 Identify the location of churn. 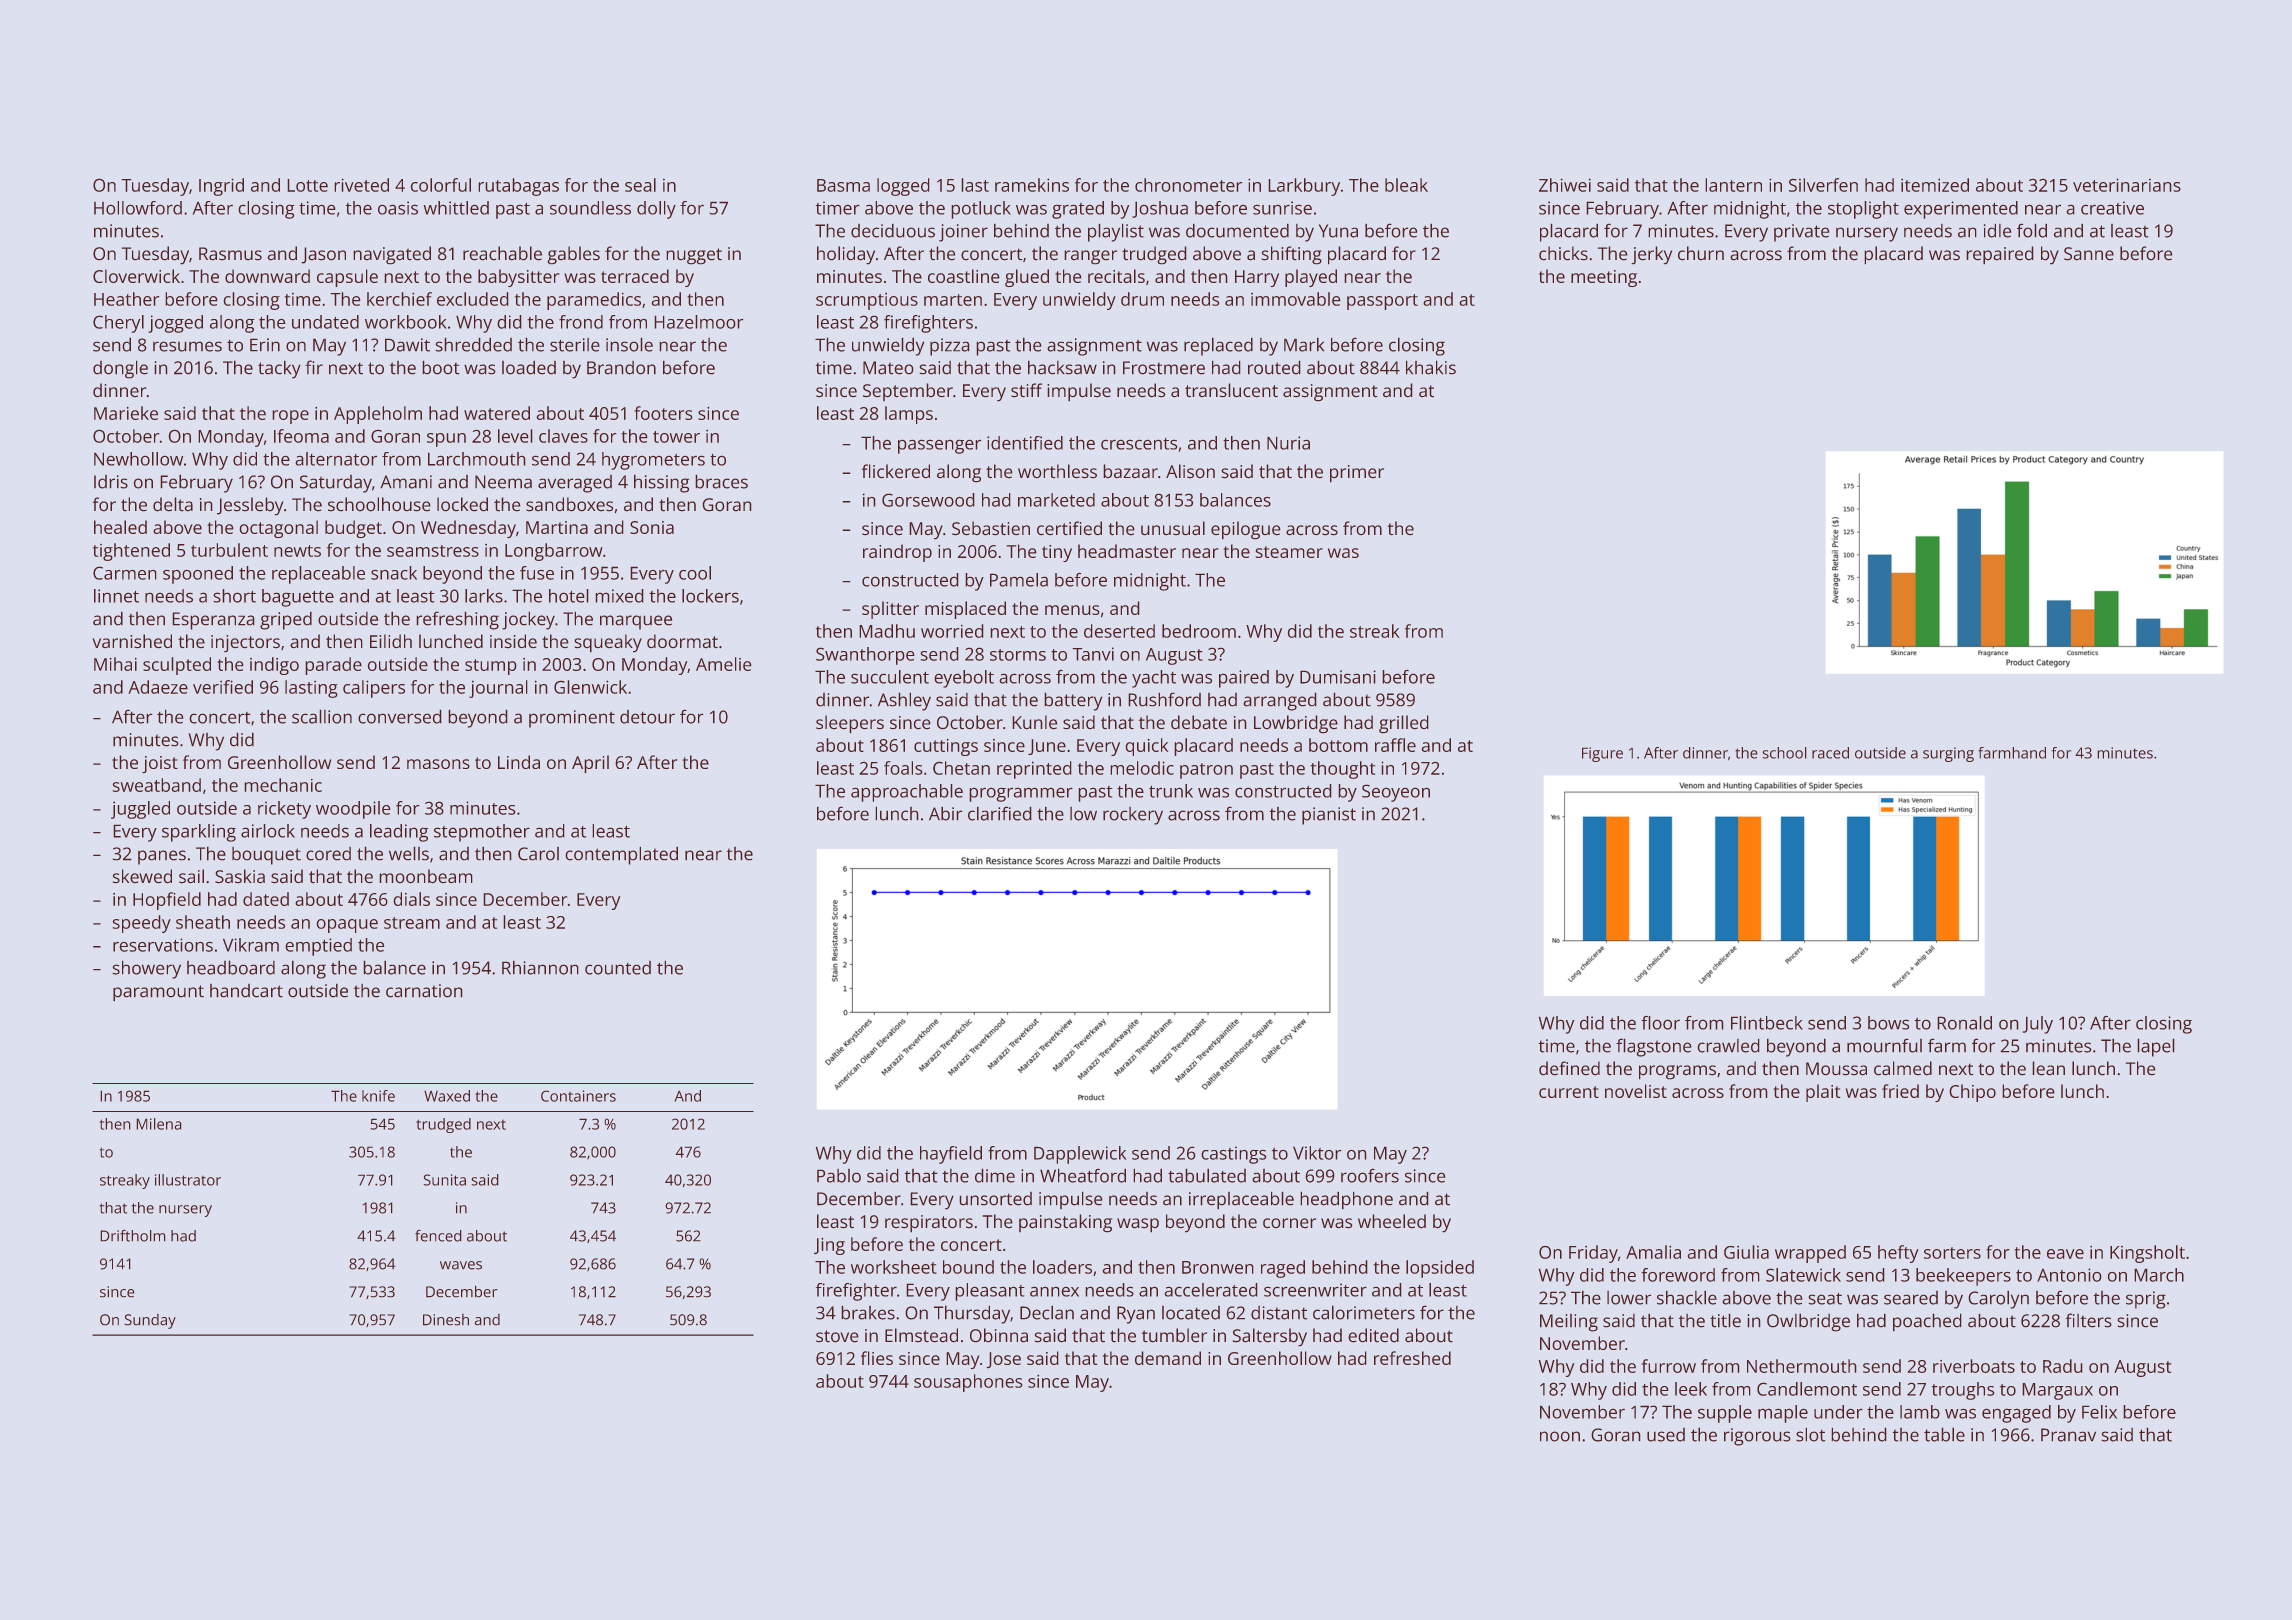
(1701, 253).
